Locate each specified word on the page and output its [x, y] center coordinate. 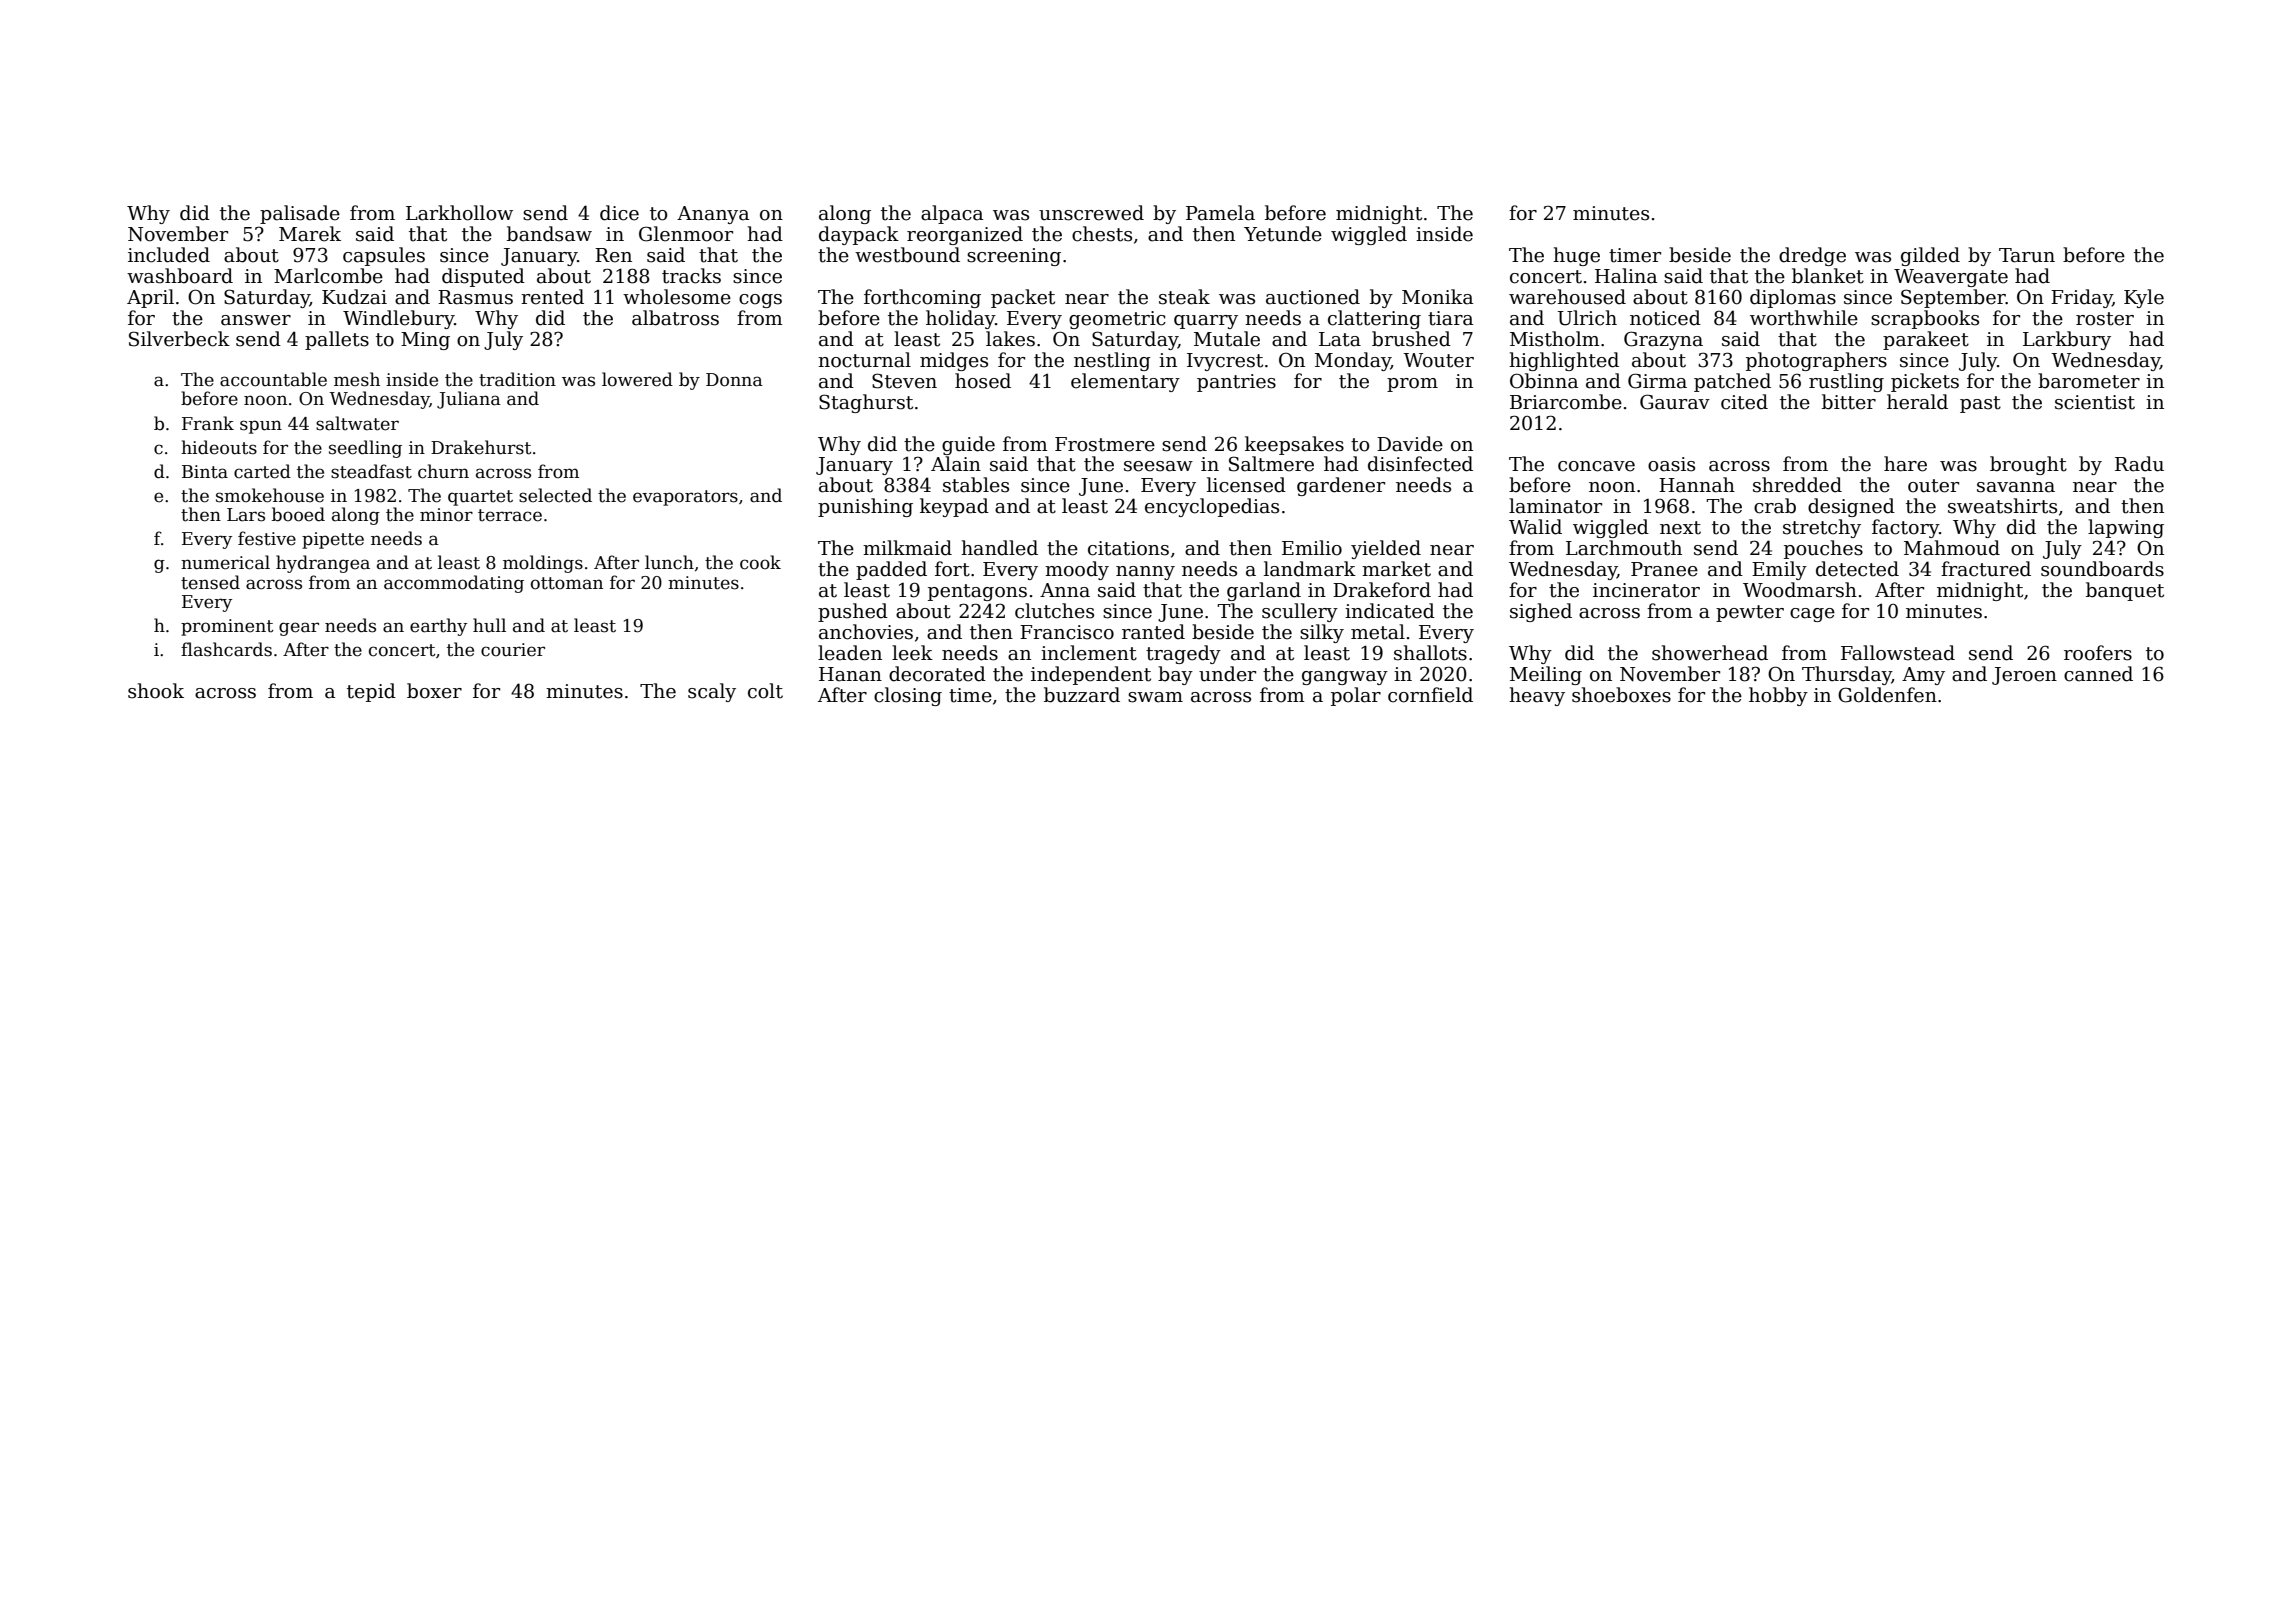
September [1953, 298]
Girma [1657, 381]
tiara [1450, 318]
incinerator [1646, 590]
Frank [208, 423]
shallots [1430, 653]
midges [954, 361]
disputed [483, 277]
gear [299, 629]
